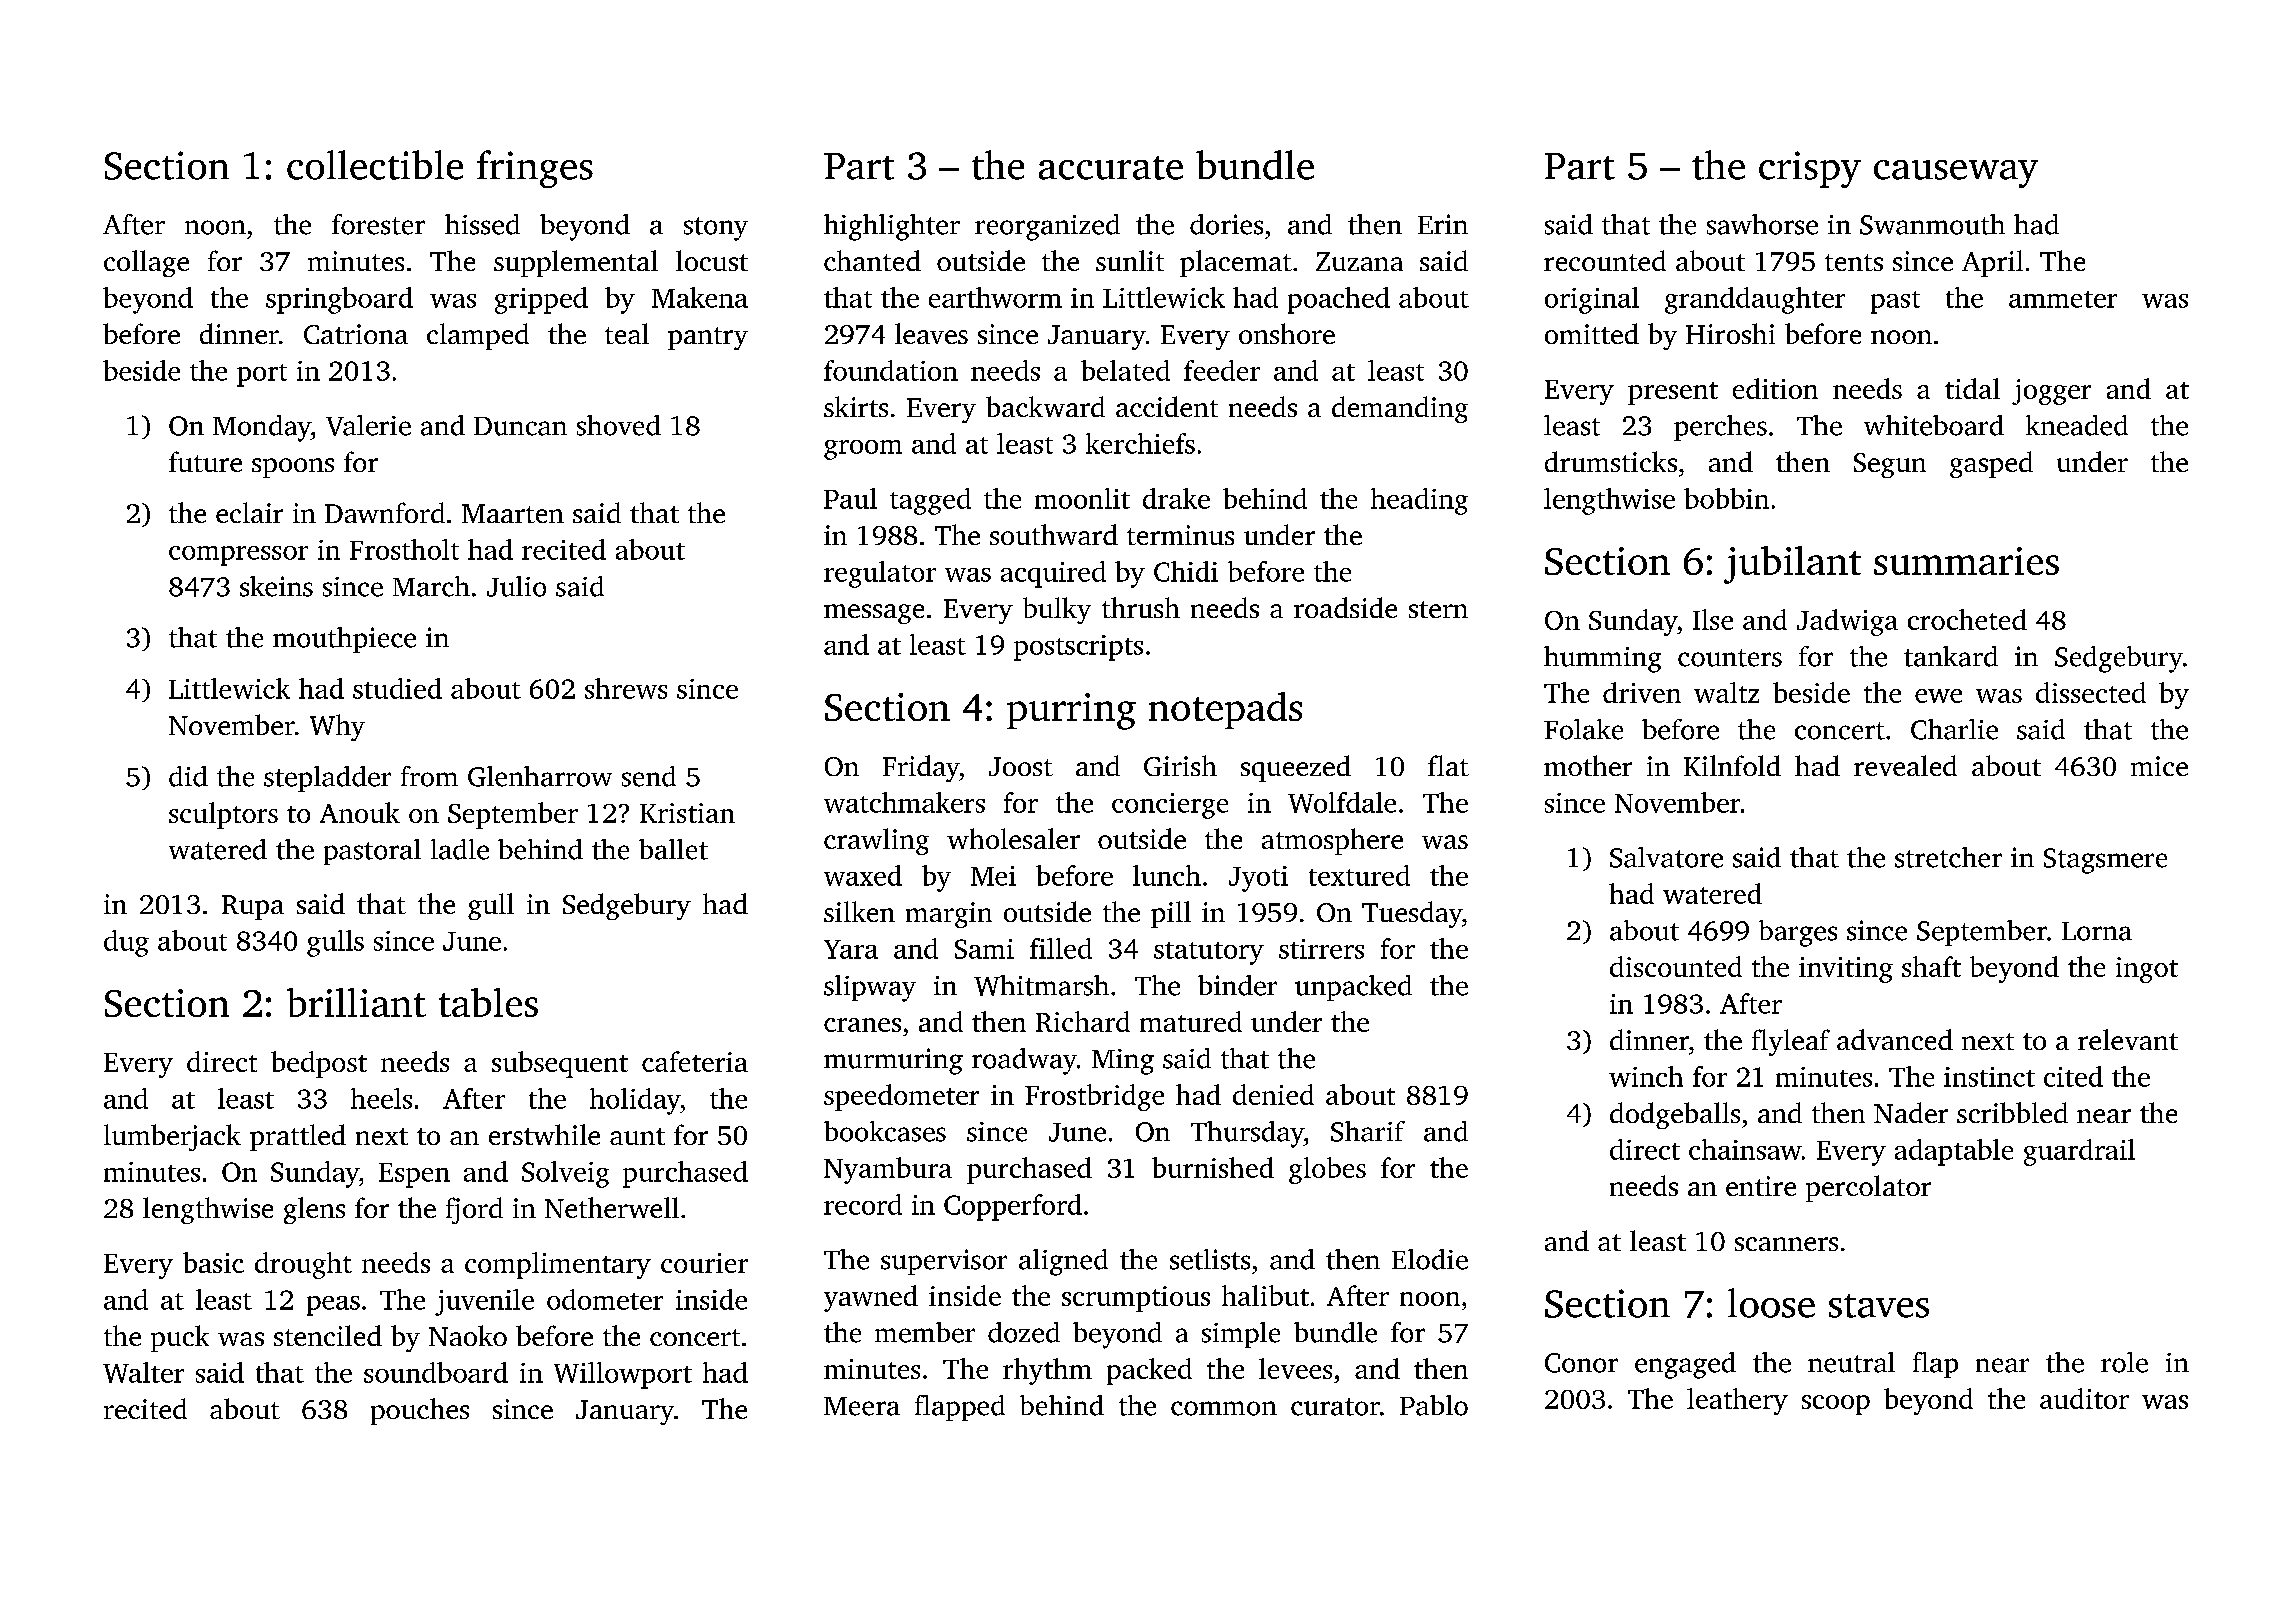 This image has height=1620, width=2292. What do you see at coordinates (1295, 1368) in the image?
I see `levees` at bounding box center [1295, 1368].
